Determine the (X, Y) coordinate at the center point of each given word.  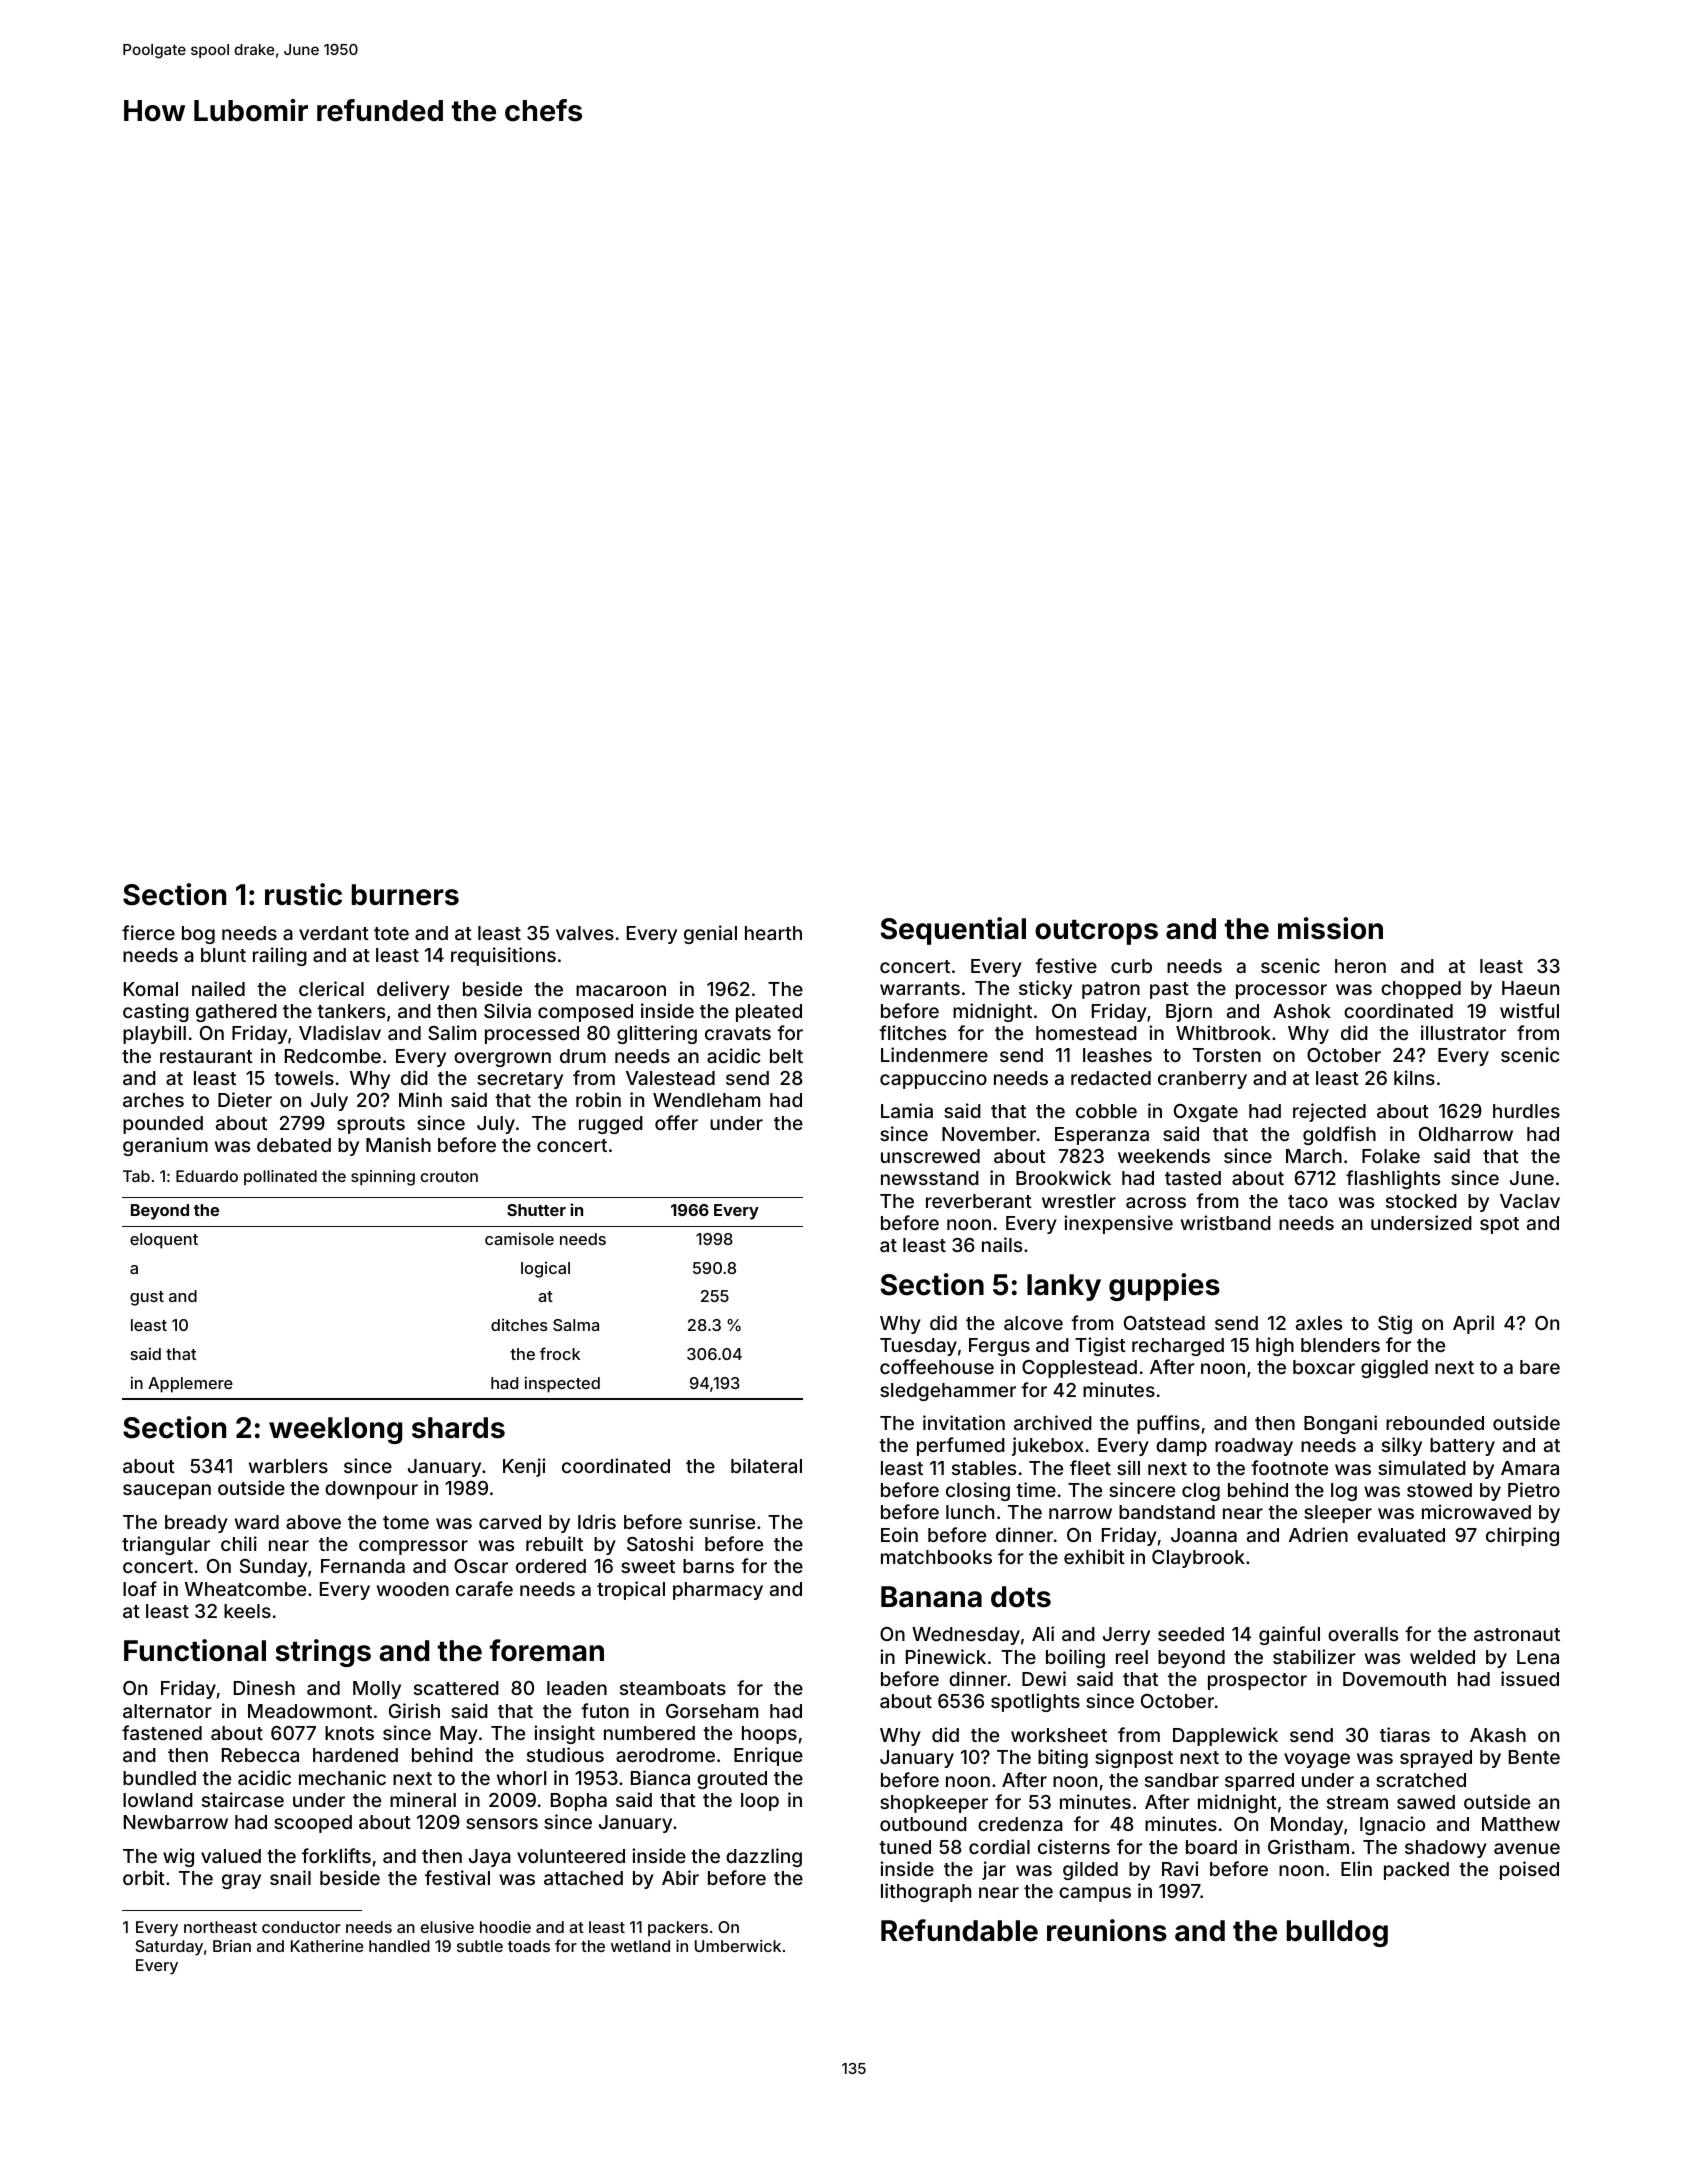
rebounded (1435, 1423)
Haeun (1530, 988)
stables (984, 1468)
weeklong (335, 1430)
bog (198, 935)
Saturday (169, 1948)
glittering (657, 1034)
